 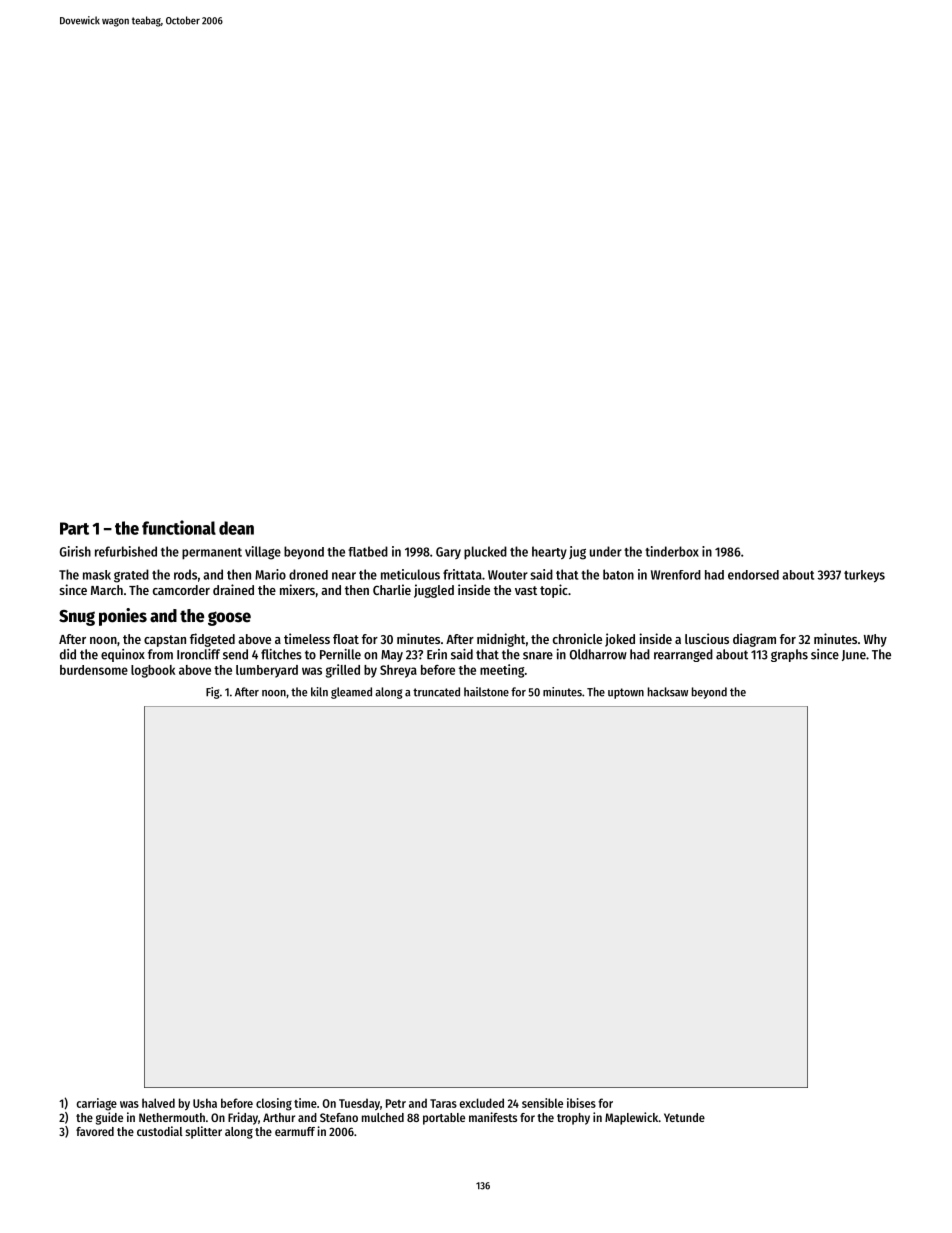 I want to click on Yetunde, so click(x=684, y=1117).
